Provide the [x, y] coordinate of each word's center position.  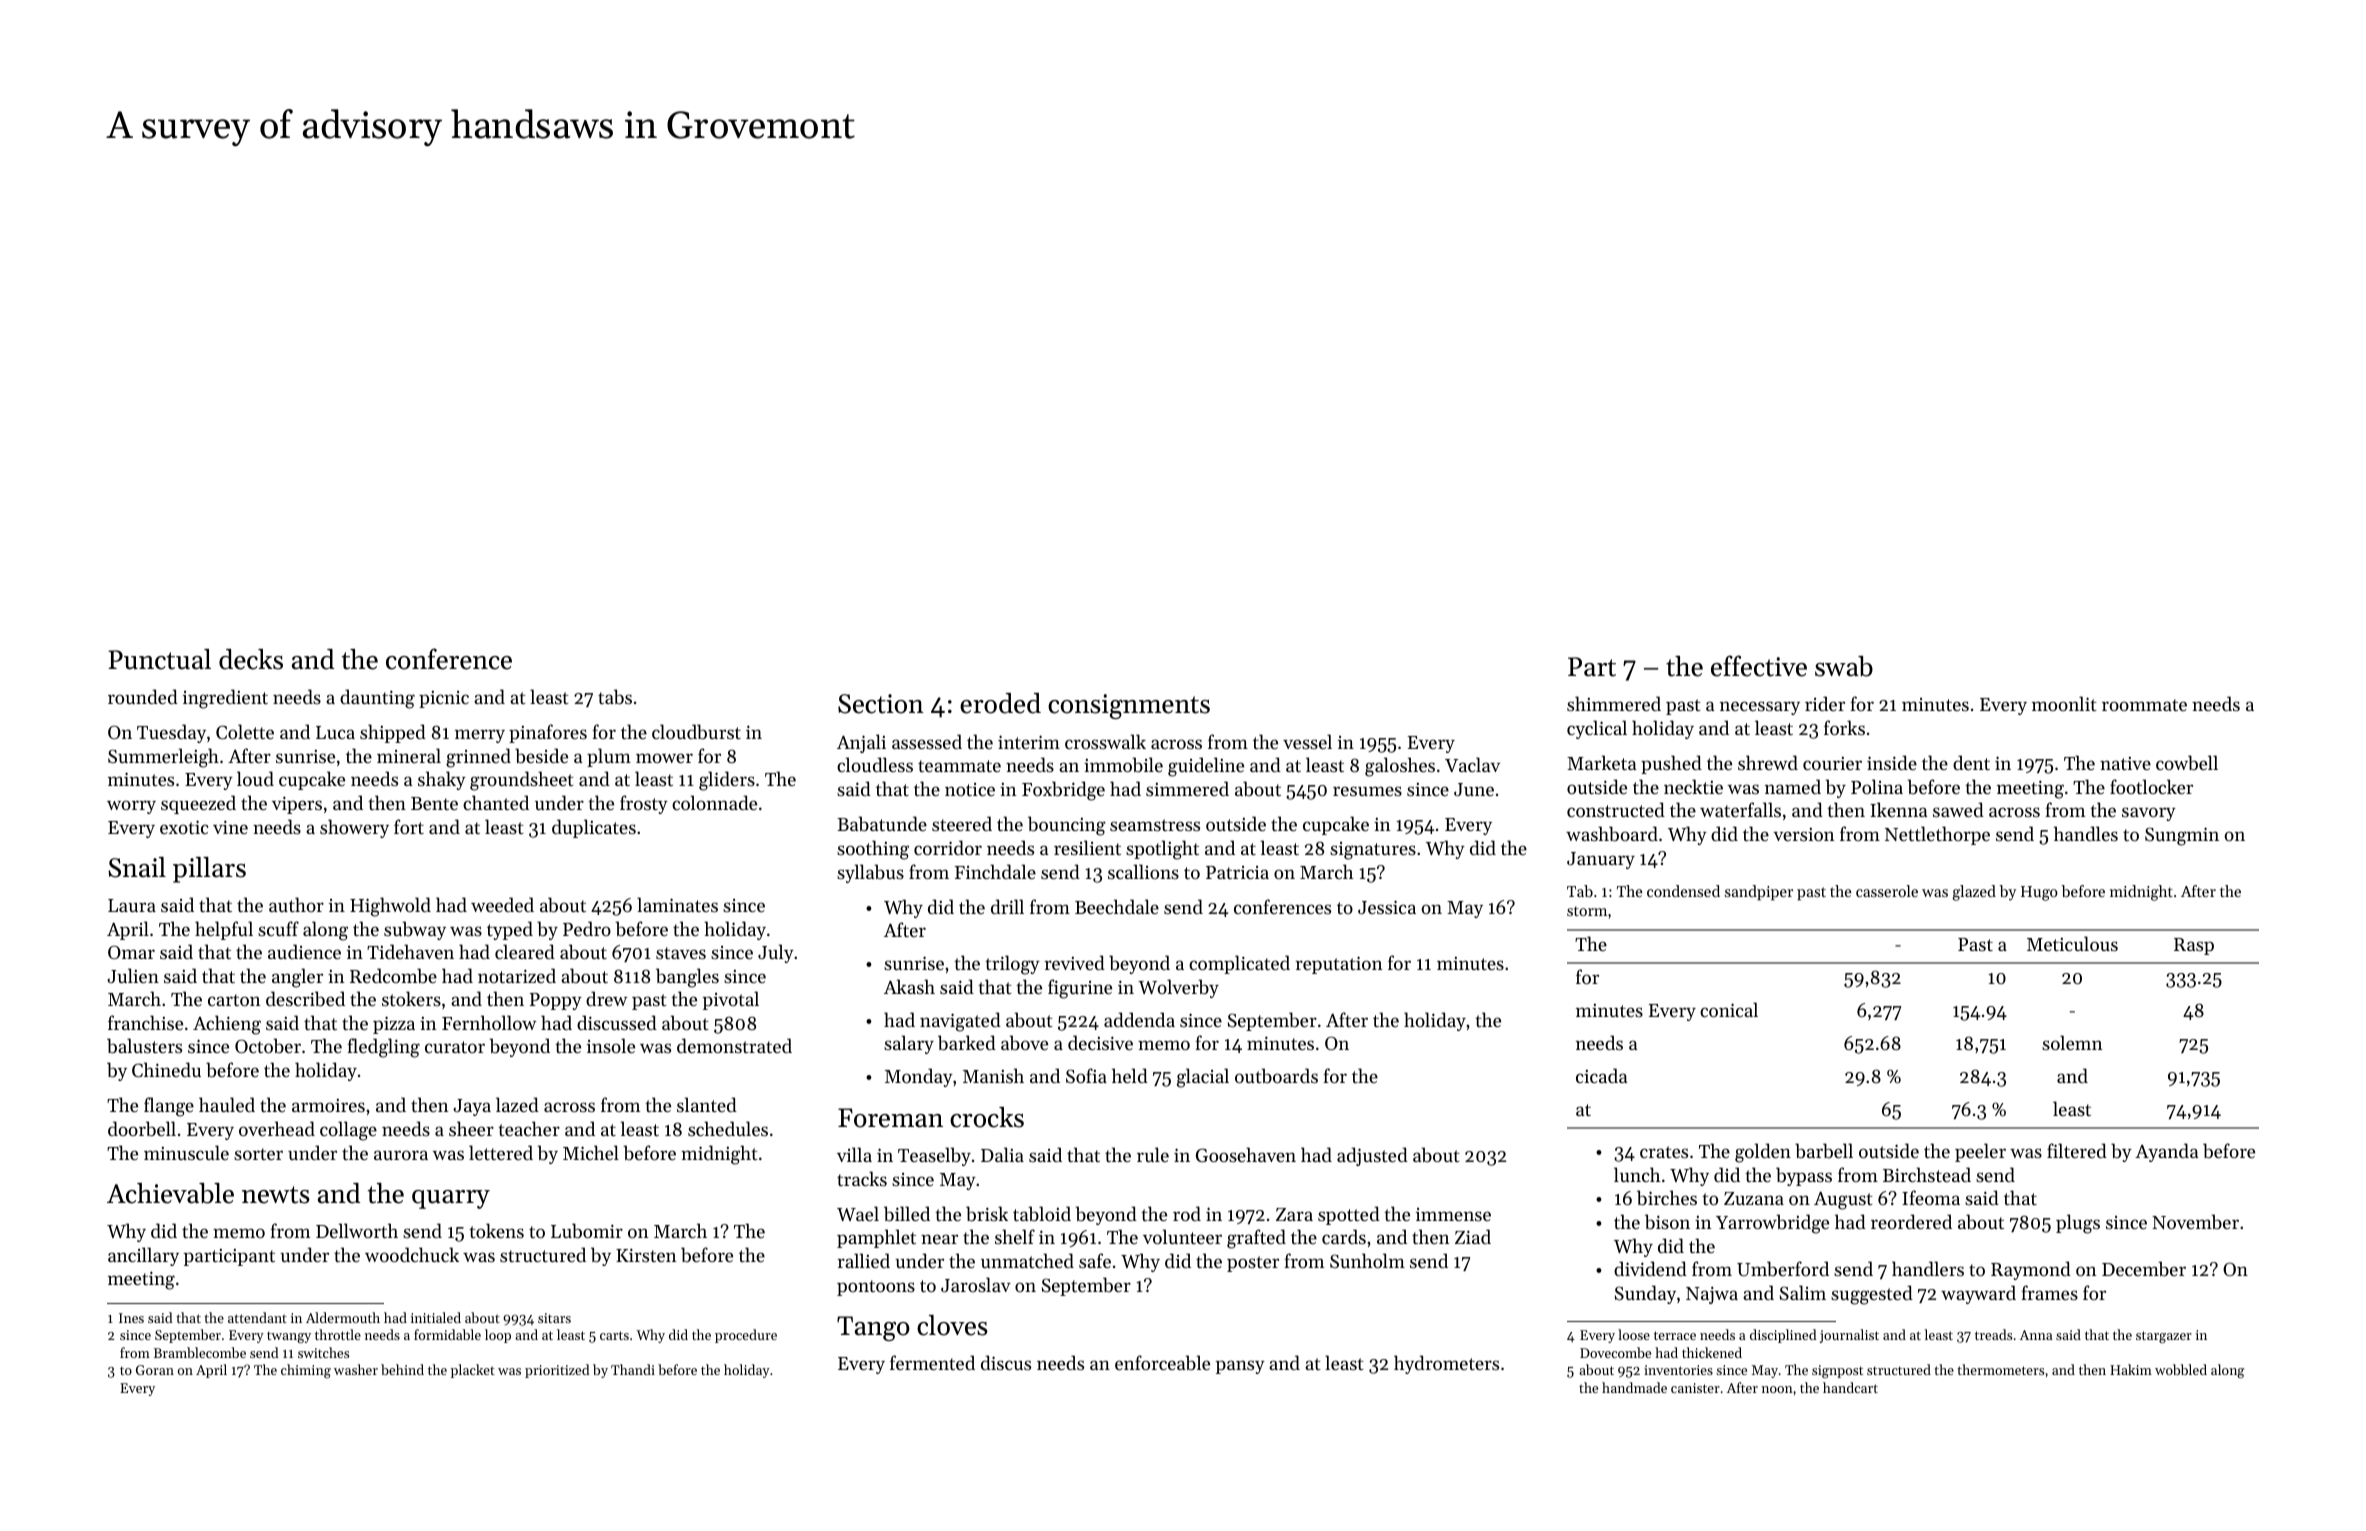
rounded [143, 696]
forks [1844, 727]
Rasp [2194, 946]
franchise [145, 1022]
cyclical [1597, 729]
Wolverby [1178, 988]
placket [473, 1371]
